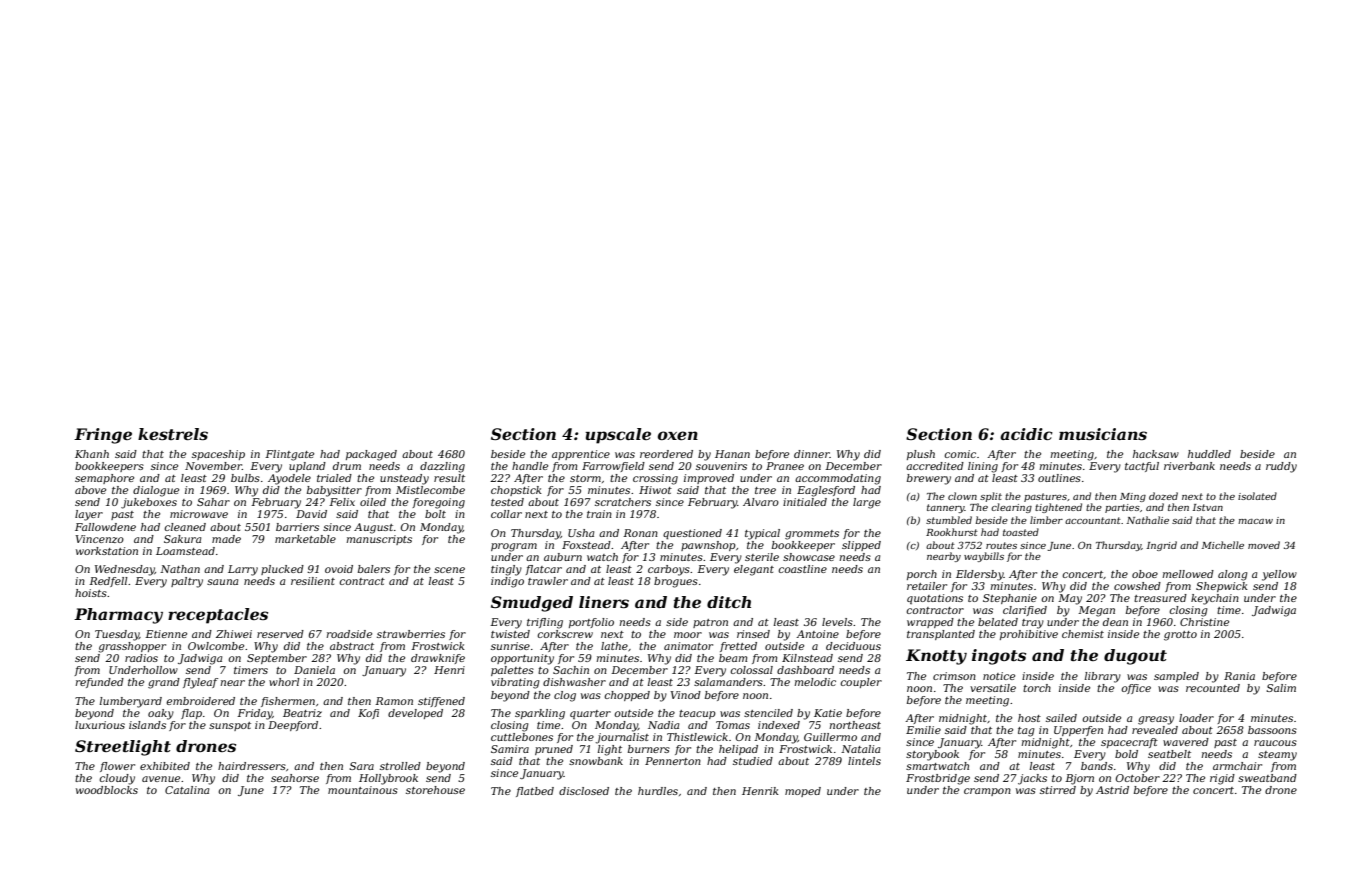  Describe the element at coordinates (125, 570) in the document. I see `Wednesday` at that location.
